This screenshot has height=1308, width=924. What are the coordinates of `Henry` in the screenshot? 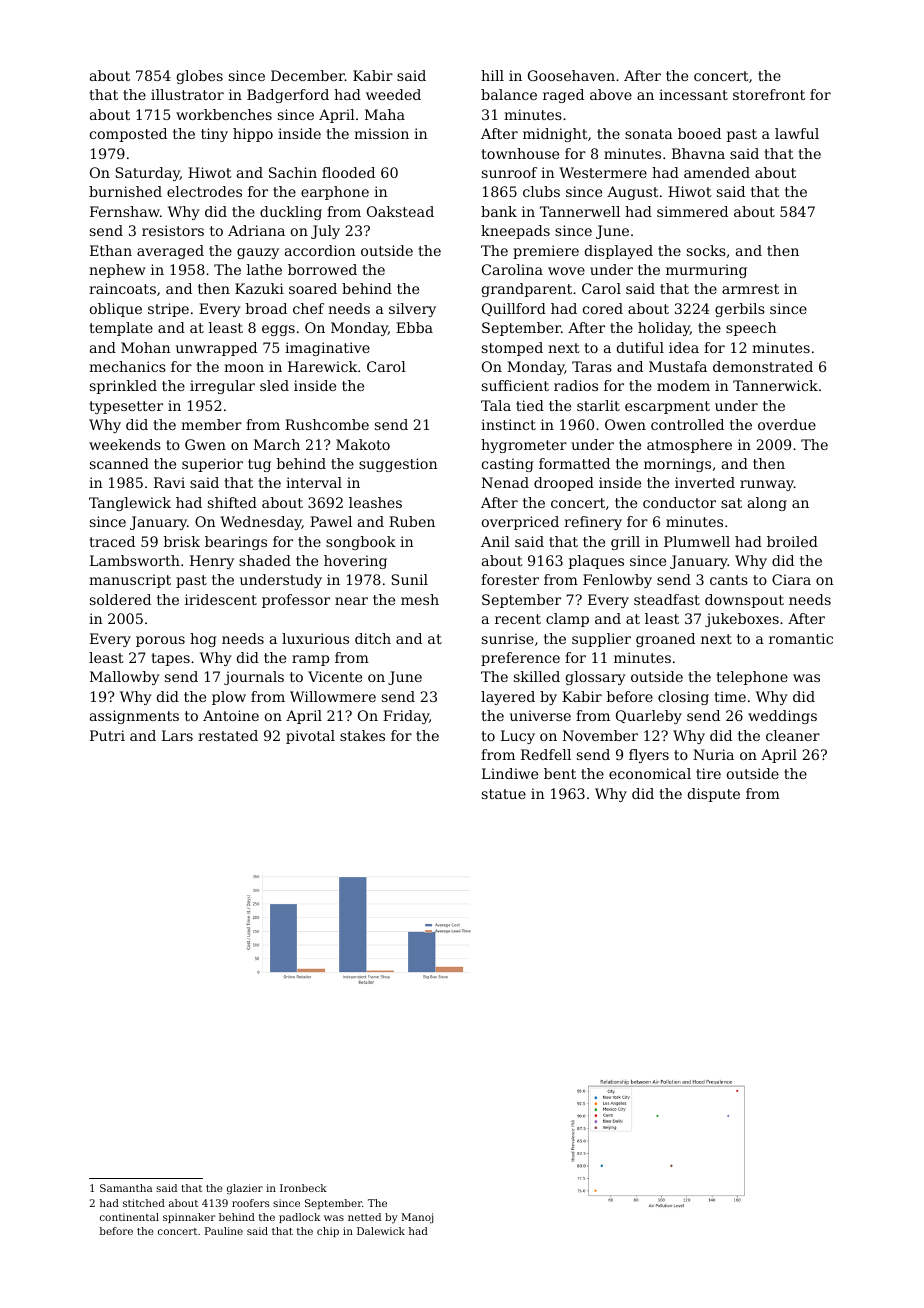 It's located at (212, 562).
